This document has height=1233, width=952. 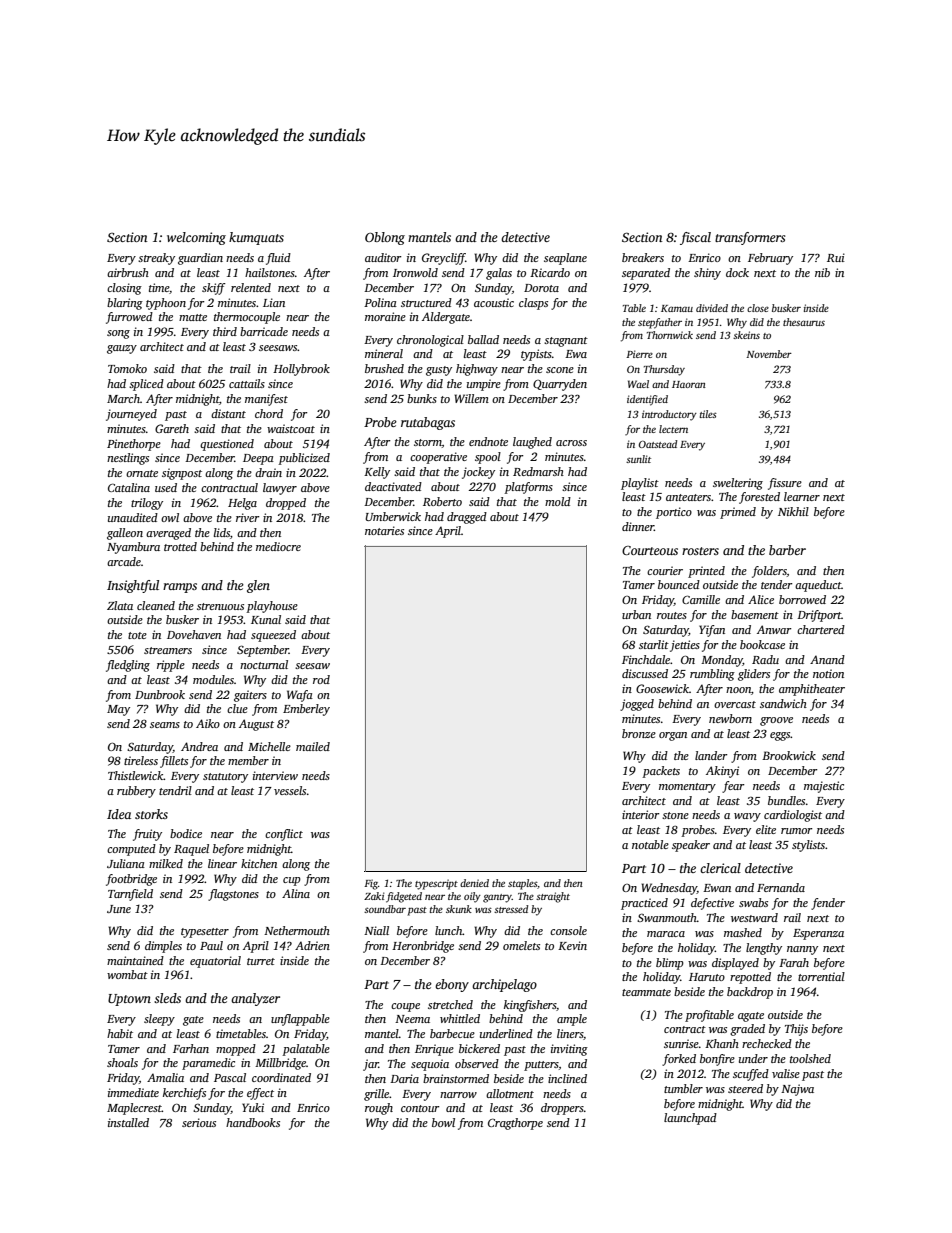 I want to click on mailed, so click(x=313, y=746).
